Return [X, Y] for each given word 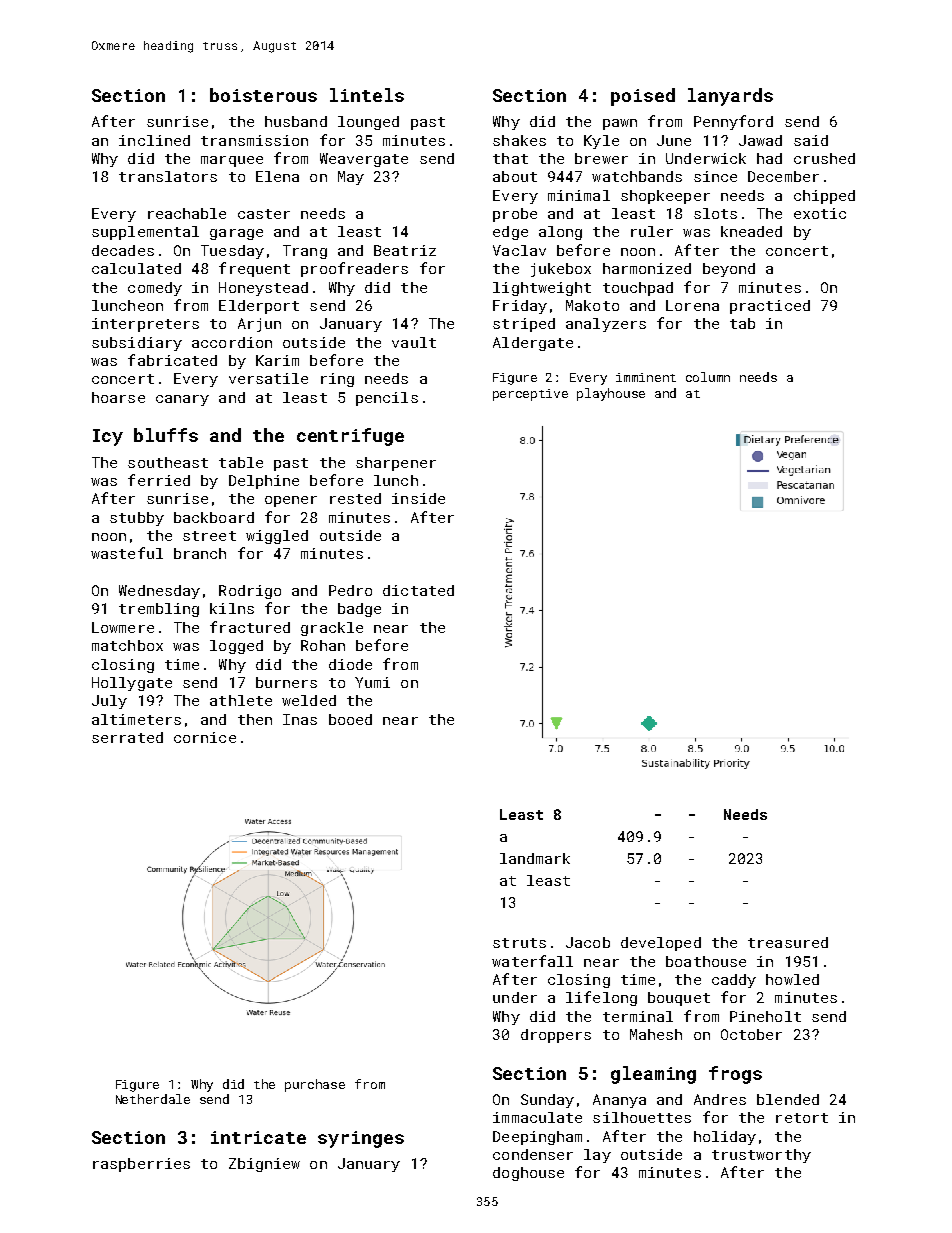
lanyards [730, 97]
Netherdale [153, 1099]
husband [296, 121]
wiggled [277, 537]
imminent [646, 377]
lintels [367, 95]
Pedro [350, 590]
